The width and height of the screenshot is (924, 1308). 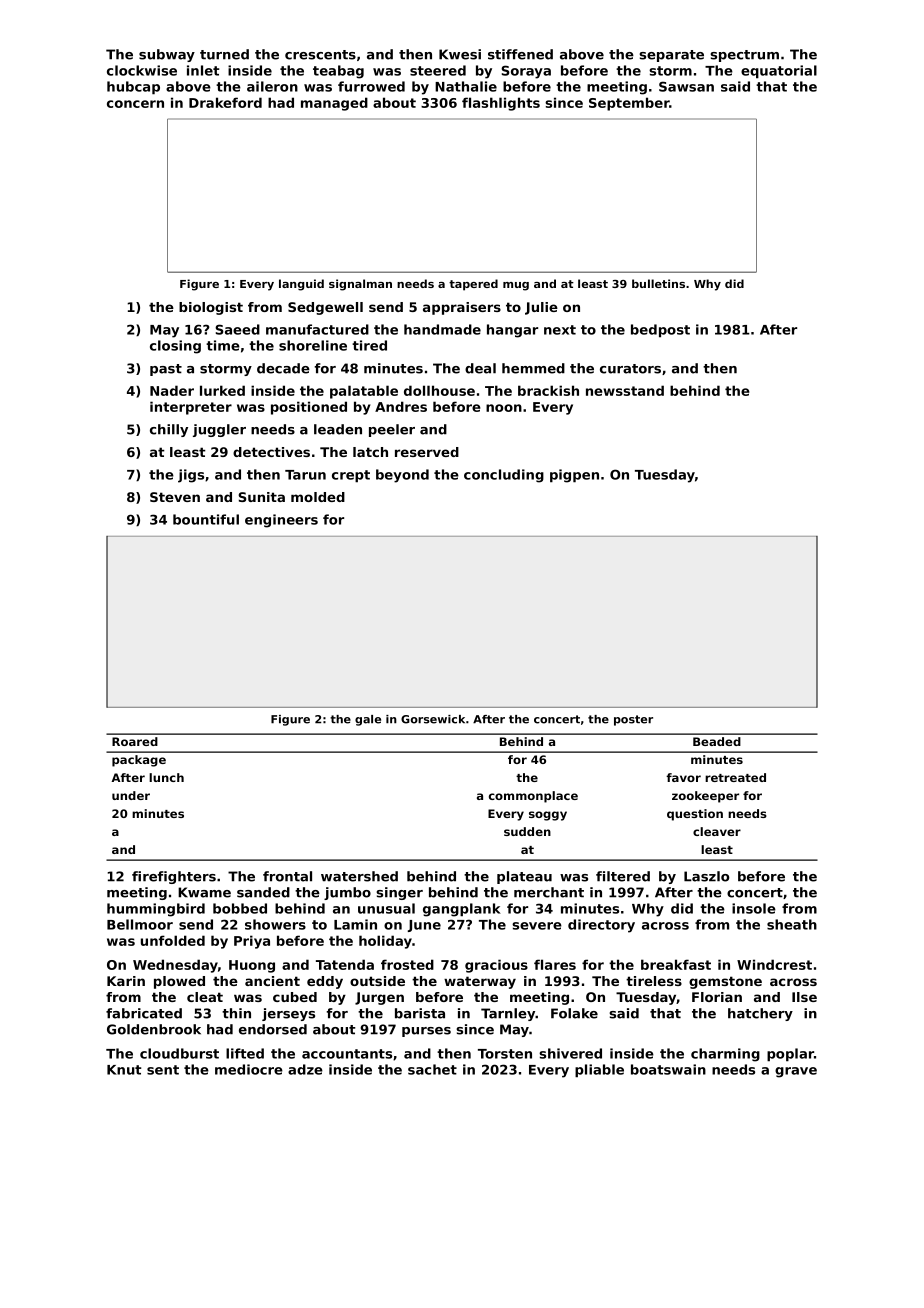 I want to click on concluding, so click(x=504, y=476).
